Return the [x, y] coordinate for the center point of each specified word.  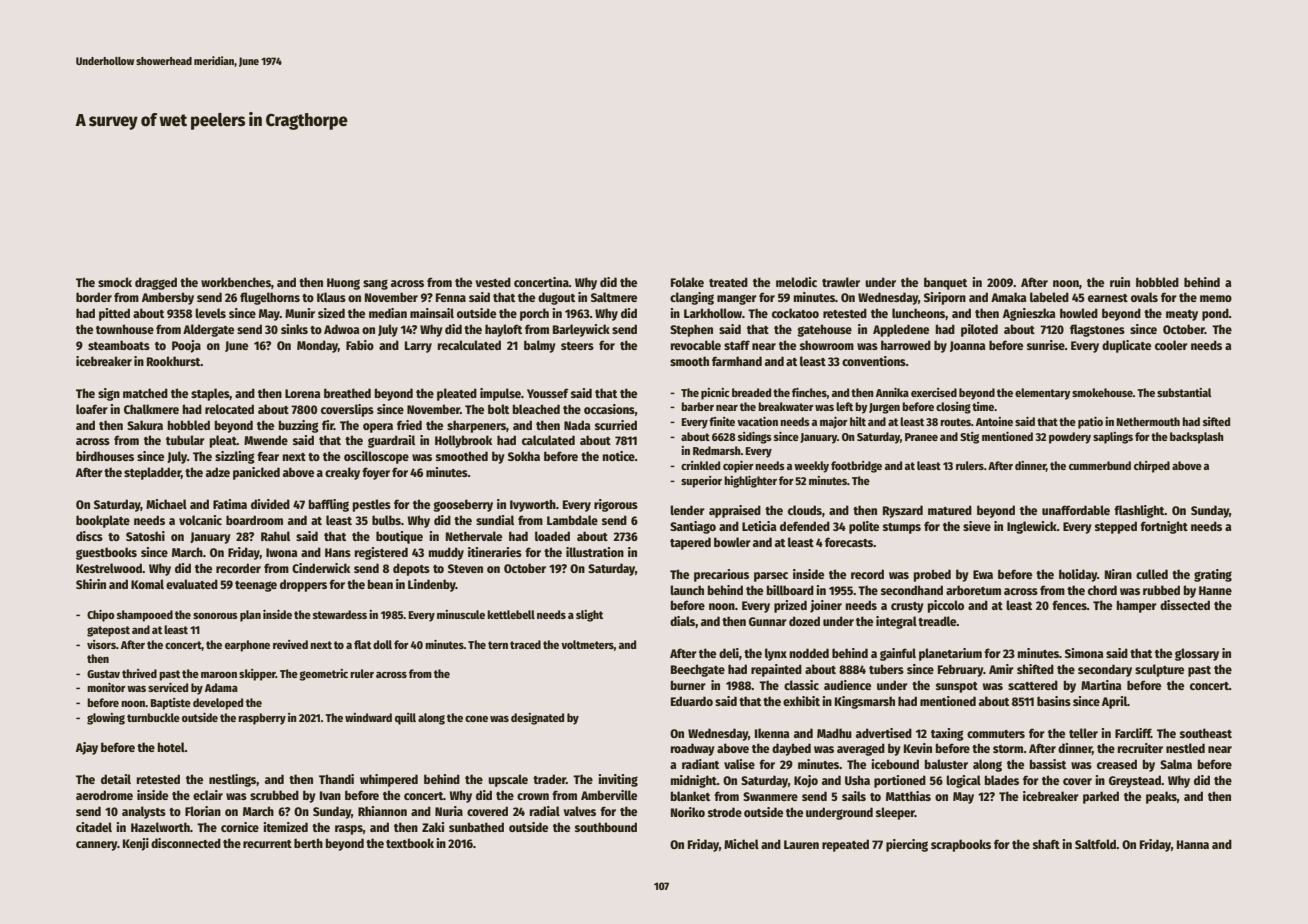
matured [950, 510]
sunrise [1046, 345]
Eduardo [692, 701]
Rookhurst [174, 361]
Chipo [101, 616]
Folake [687, 282]
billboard [790, 590]
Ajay [87, 748]
